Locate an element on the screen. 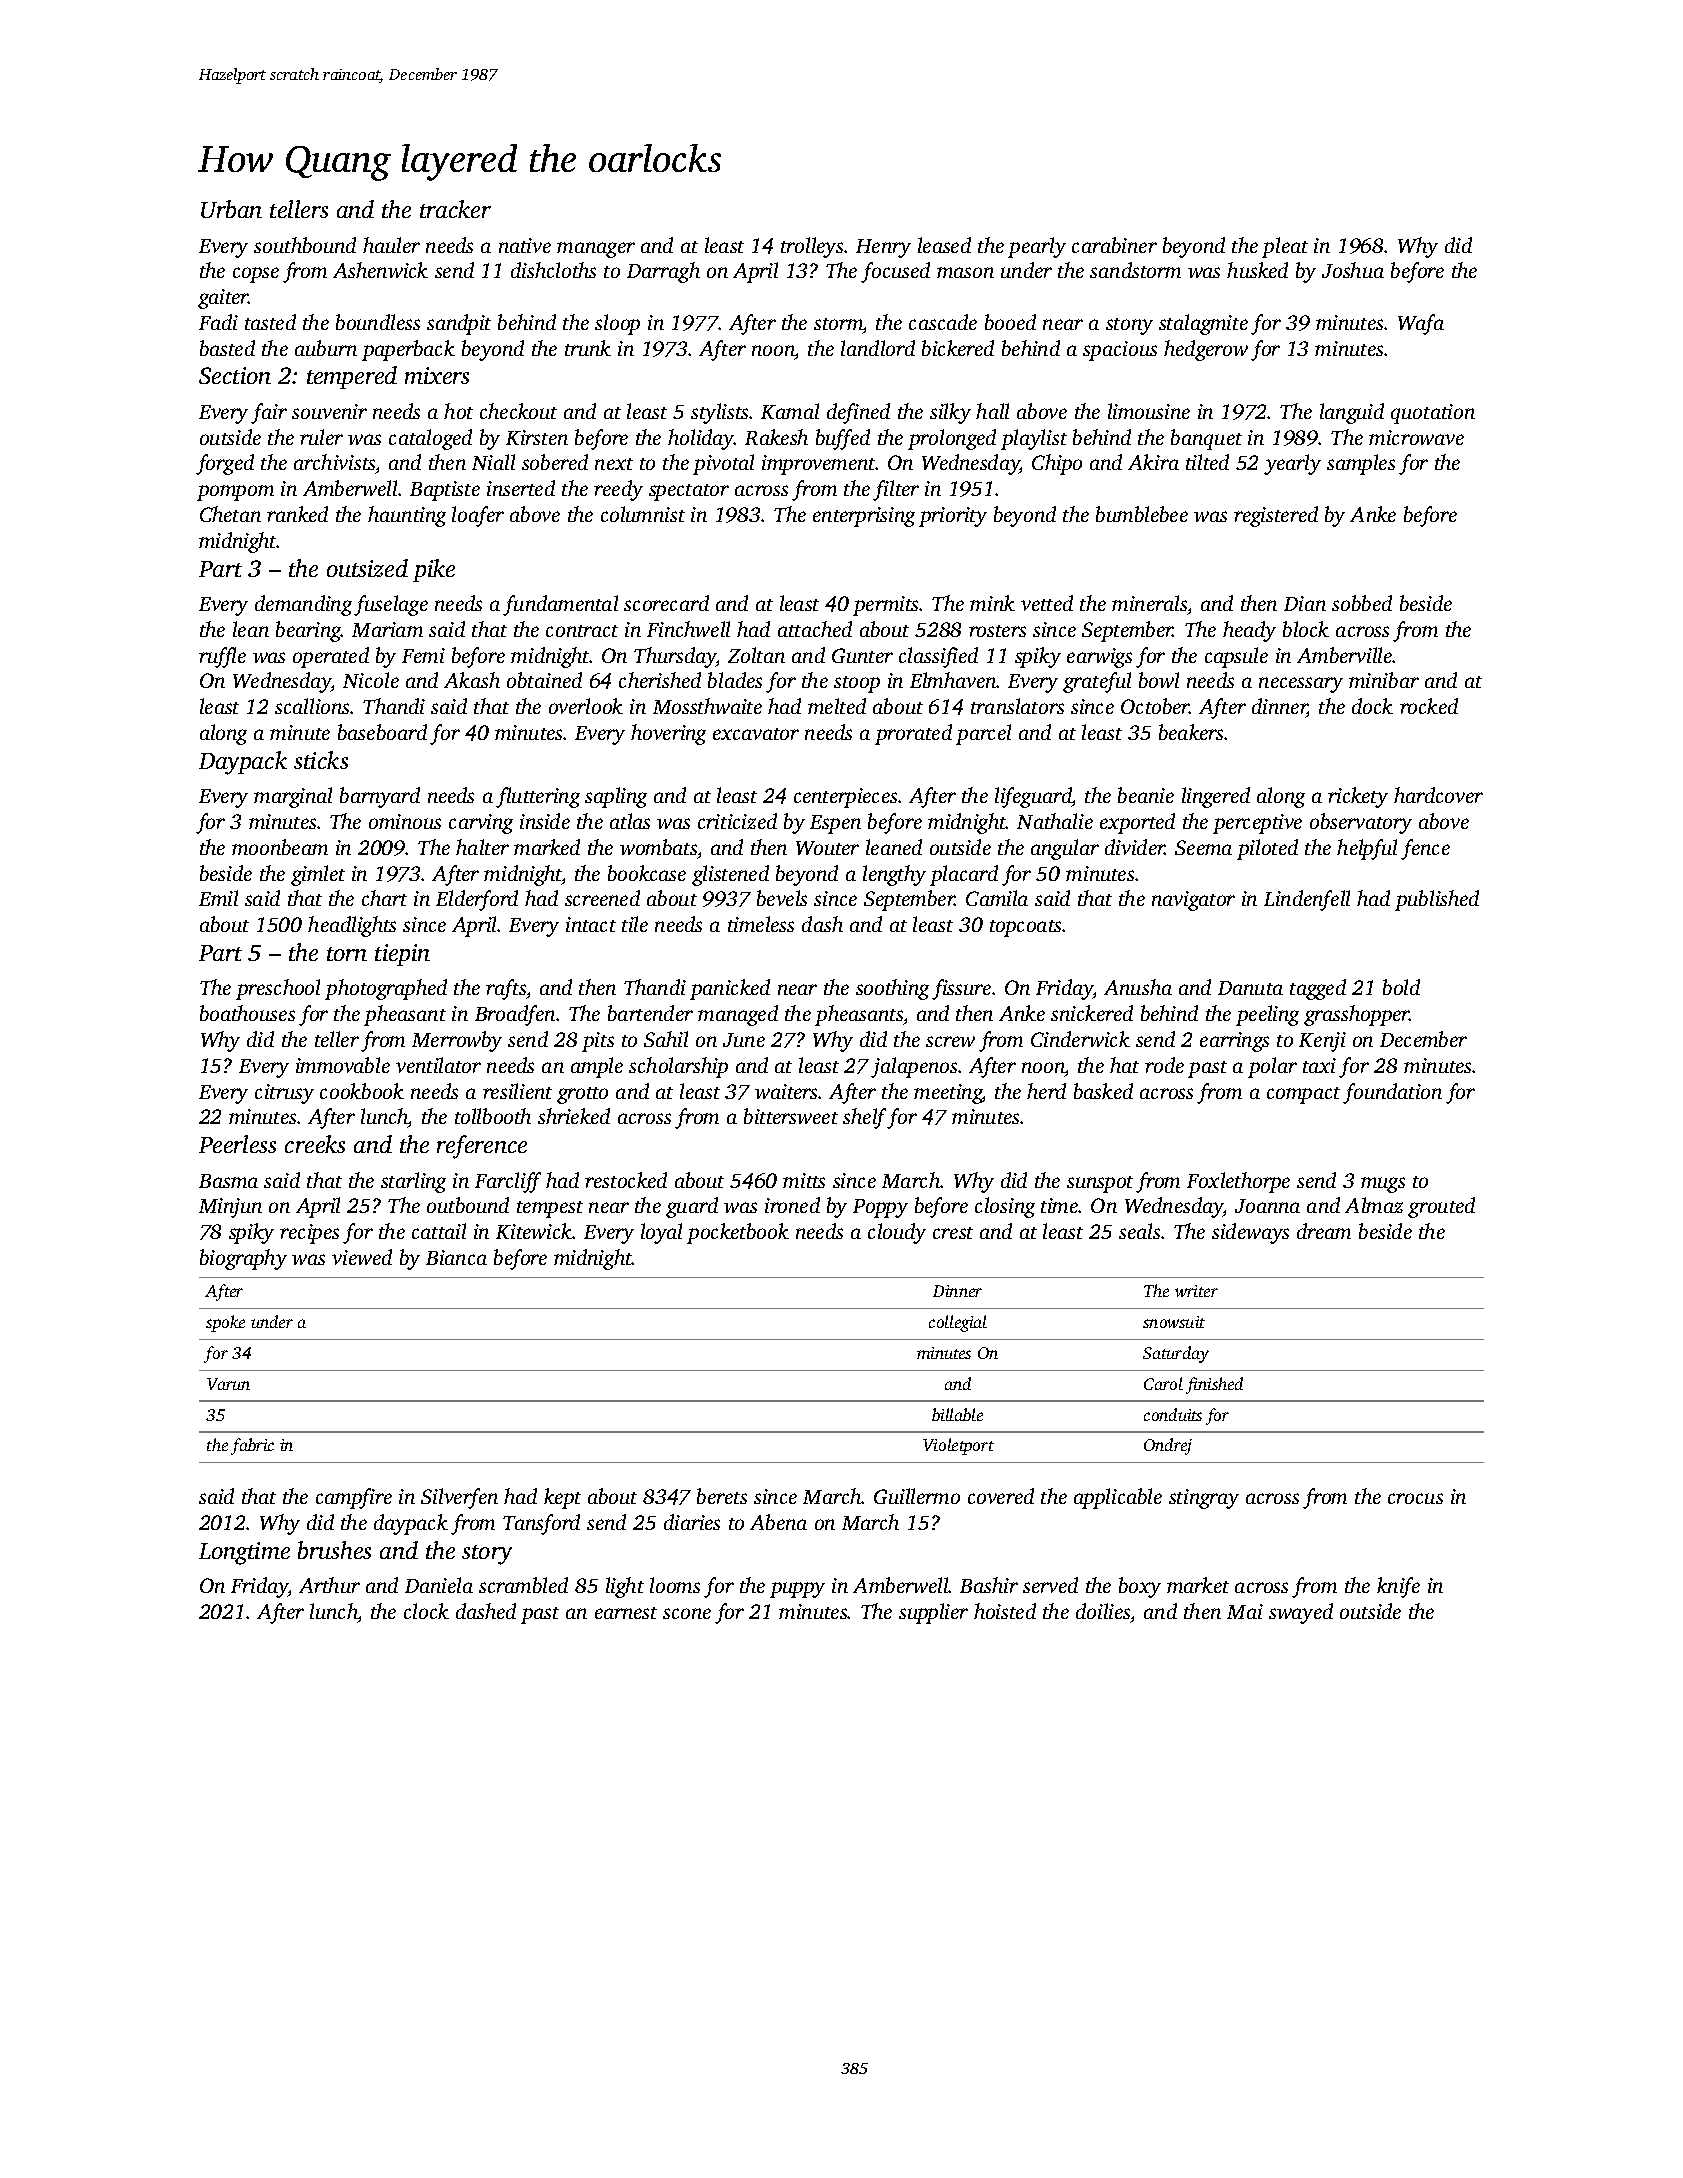 The height and width of the screenshot is (2178, 1683). prorated is located at coordinates (913, 734).
